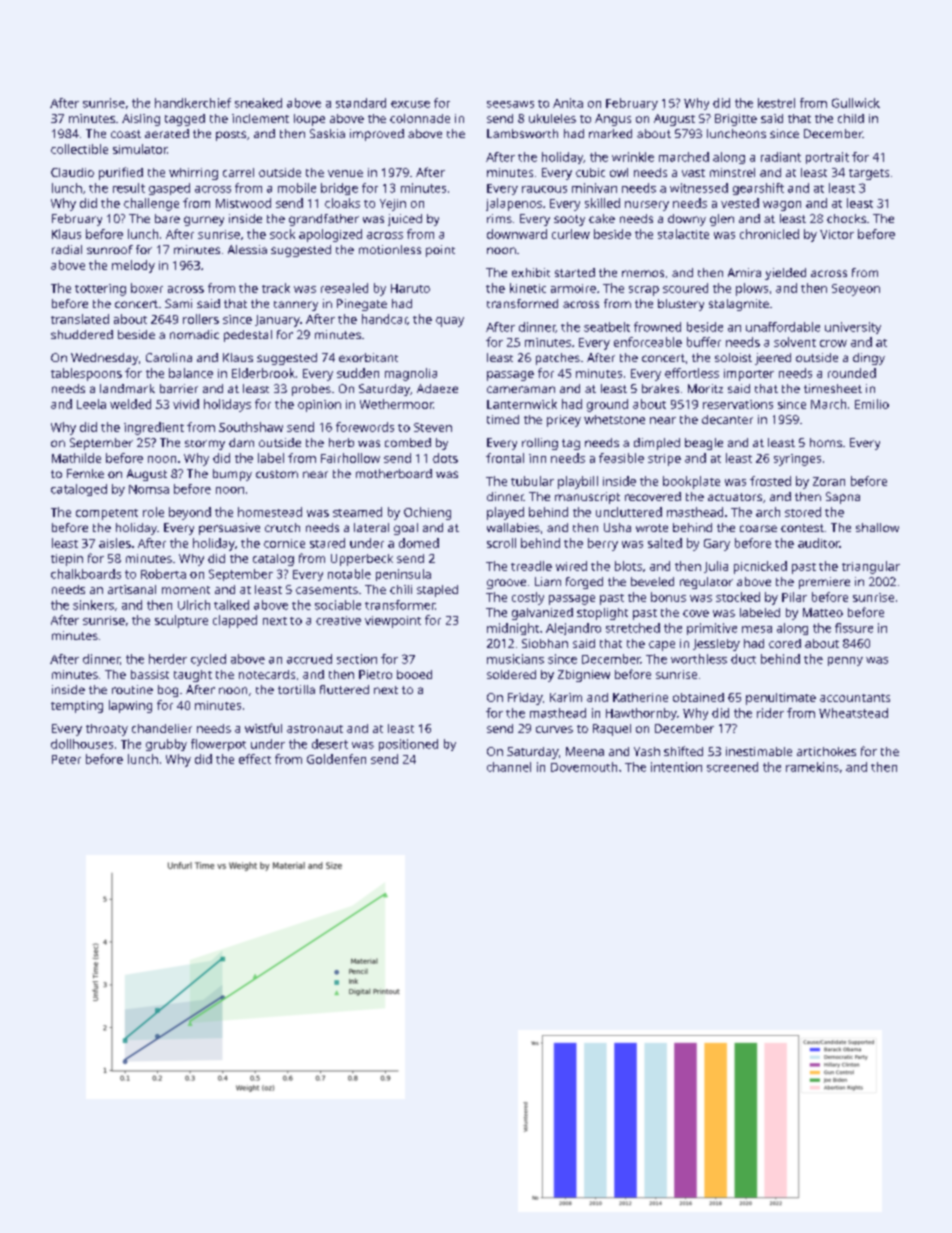  I want to click on accrued, so click(309, 659).
